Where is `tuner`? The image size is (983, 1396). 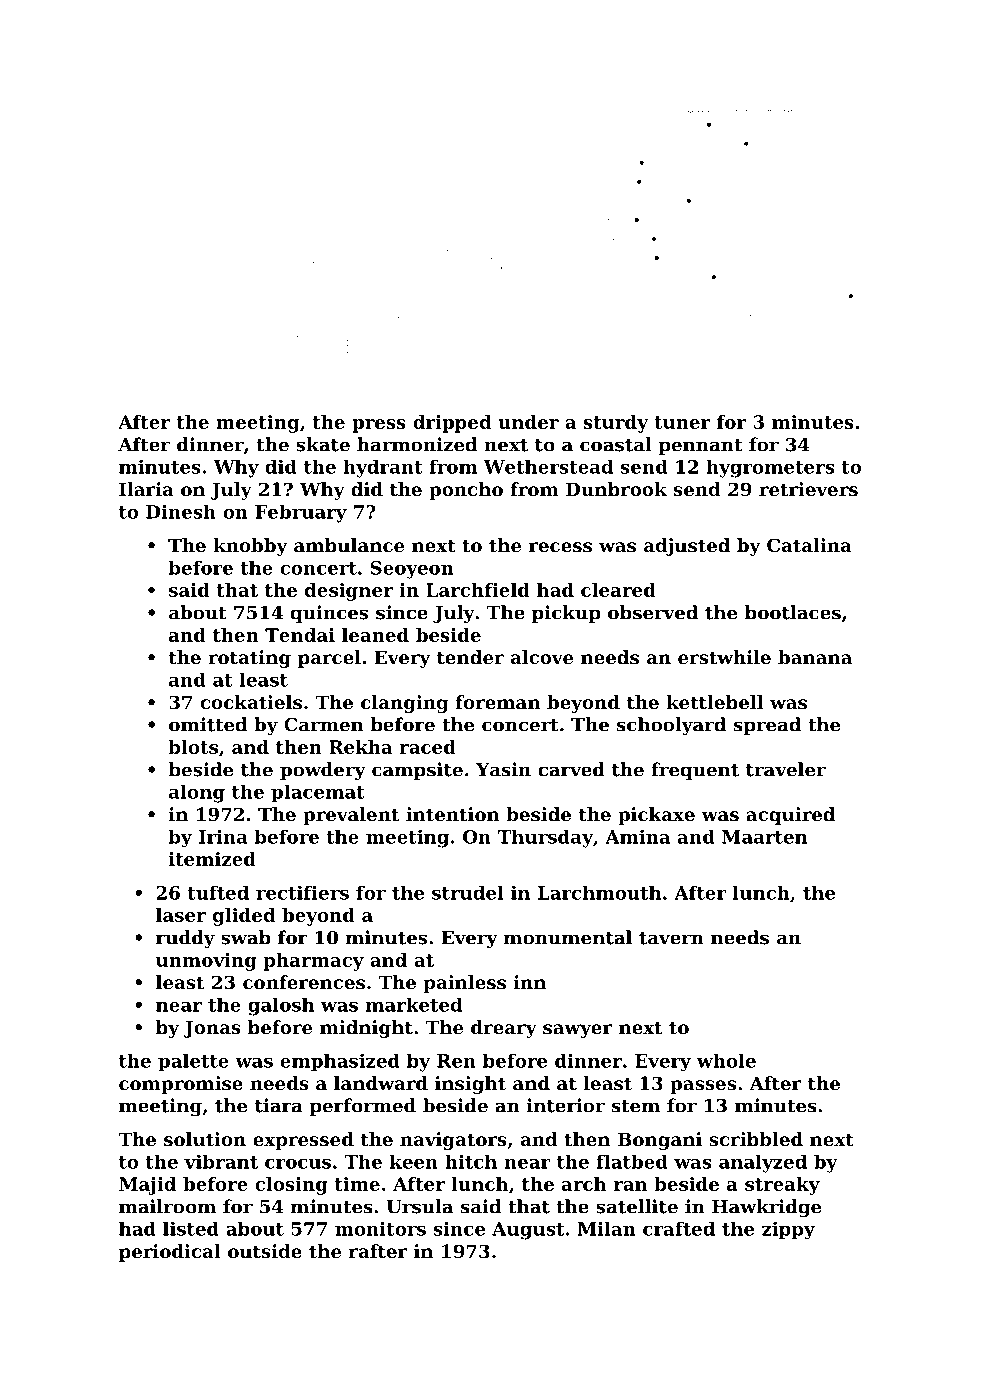 tuner is located at coordinates (682, 422).
